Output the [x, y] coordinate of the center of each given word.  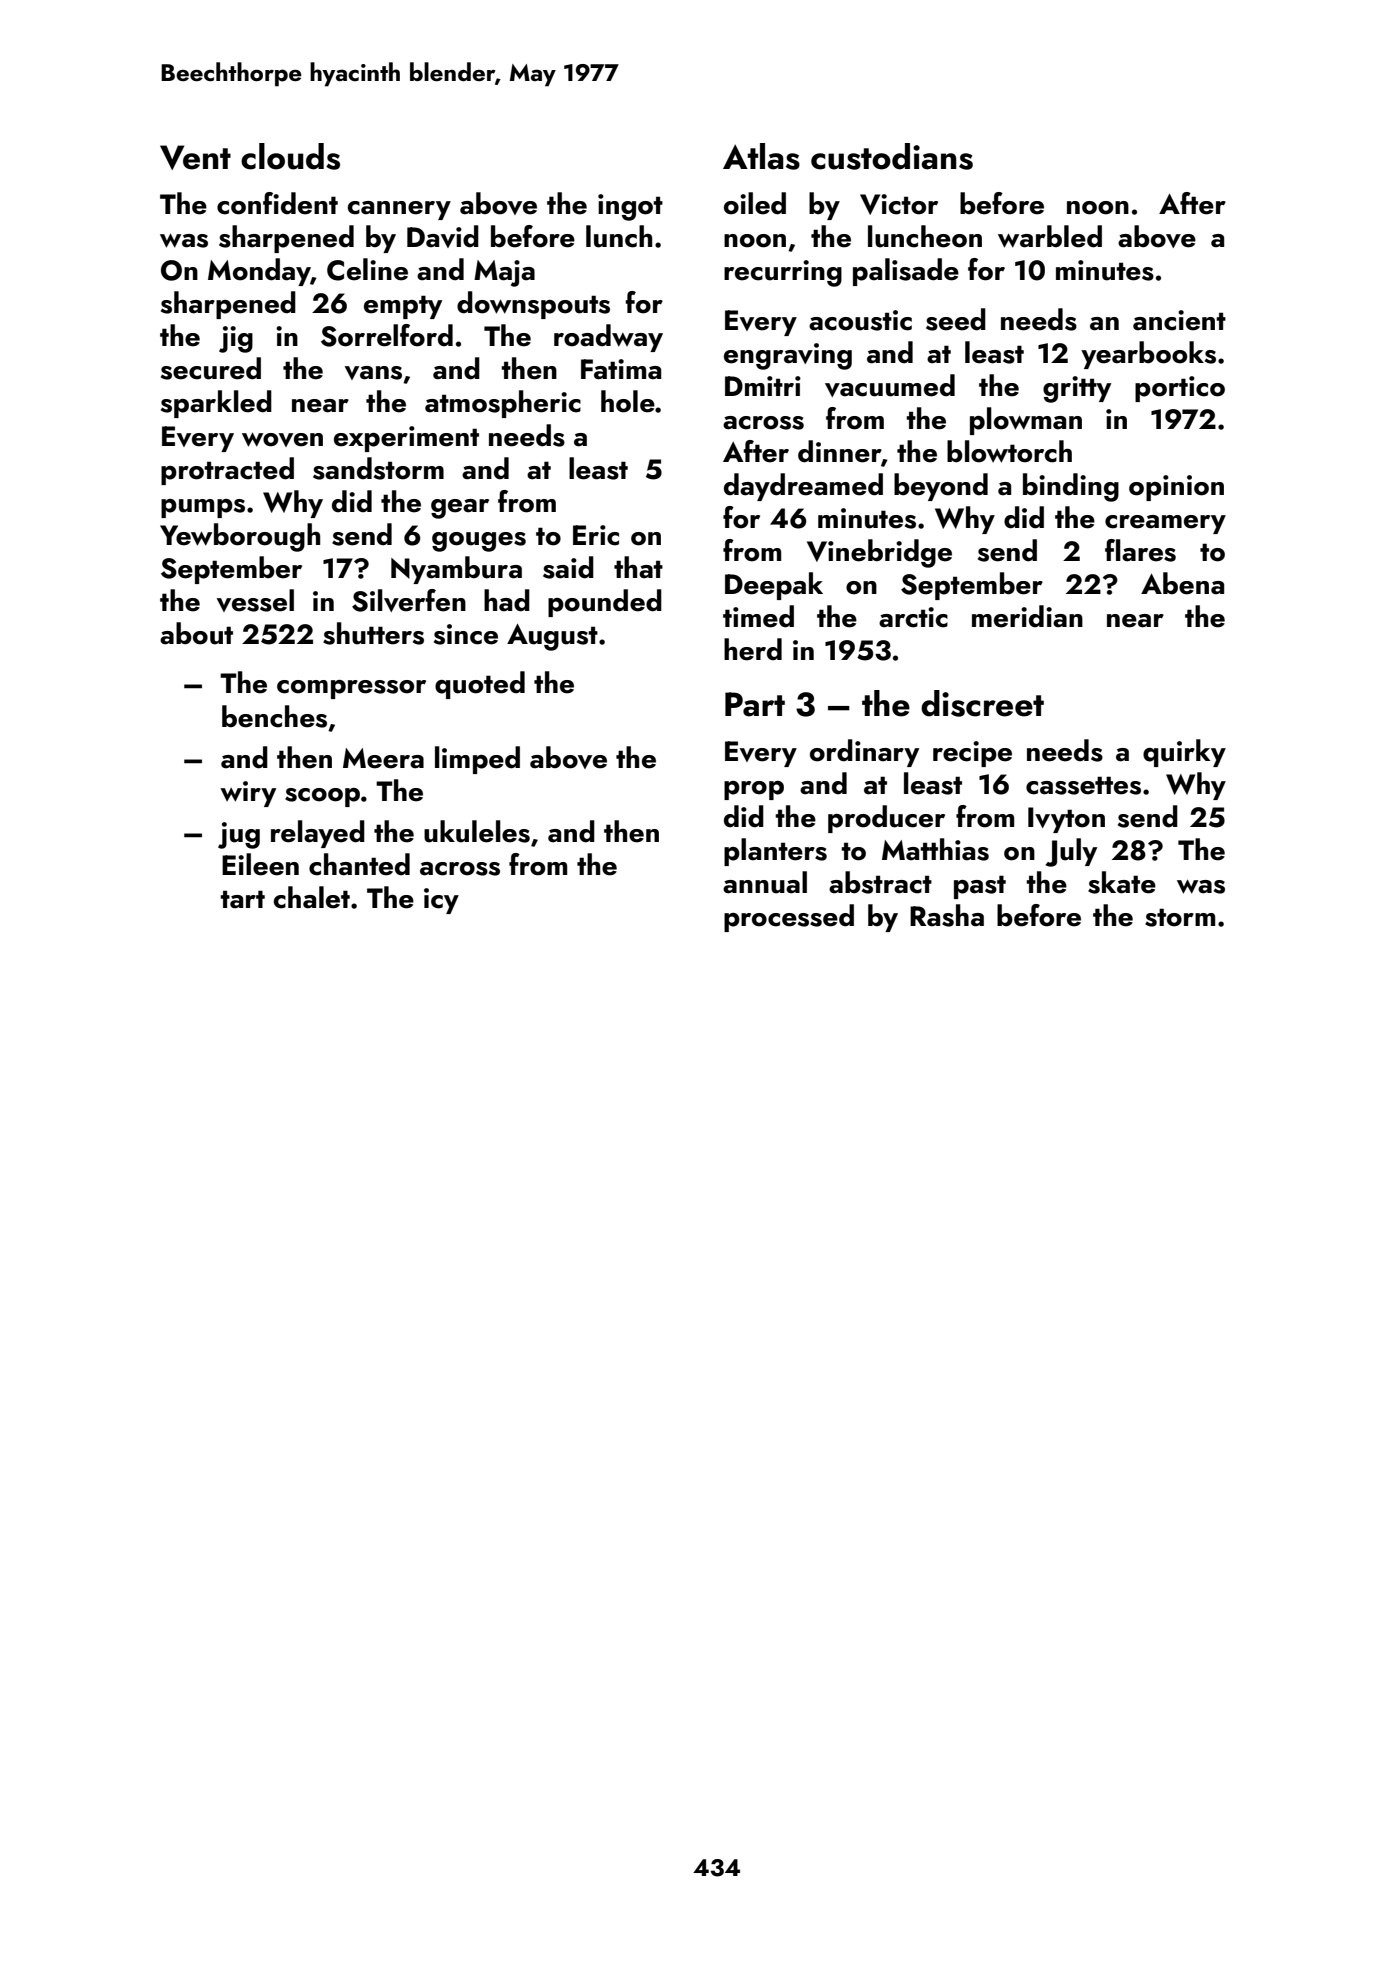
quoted [480, 685]
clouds [290, 156]
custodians [892, 156]
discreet [982, 703]
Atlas [761, 156]
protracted [227, 471]
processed [789, 918]
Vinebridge [879, 553]
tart [242, 899]
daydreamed [803, 487]
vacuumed [890, 385]
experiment [406, 439]
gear [460, 509]
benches [274, 716]
